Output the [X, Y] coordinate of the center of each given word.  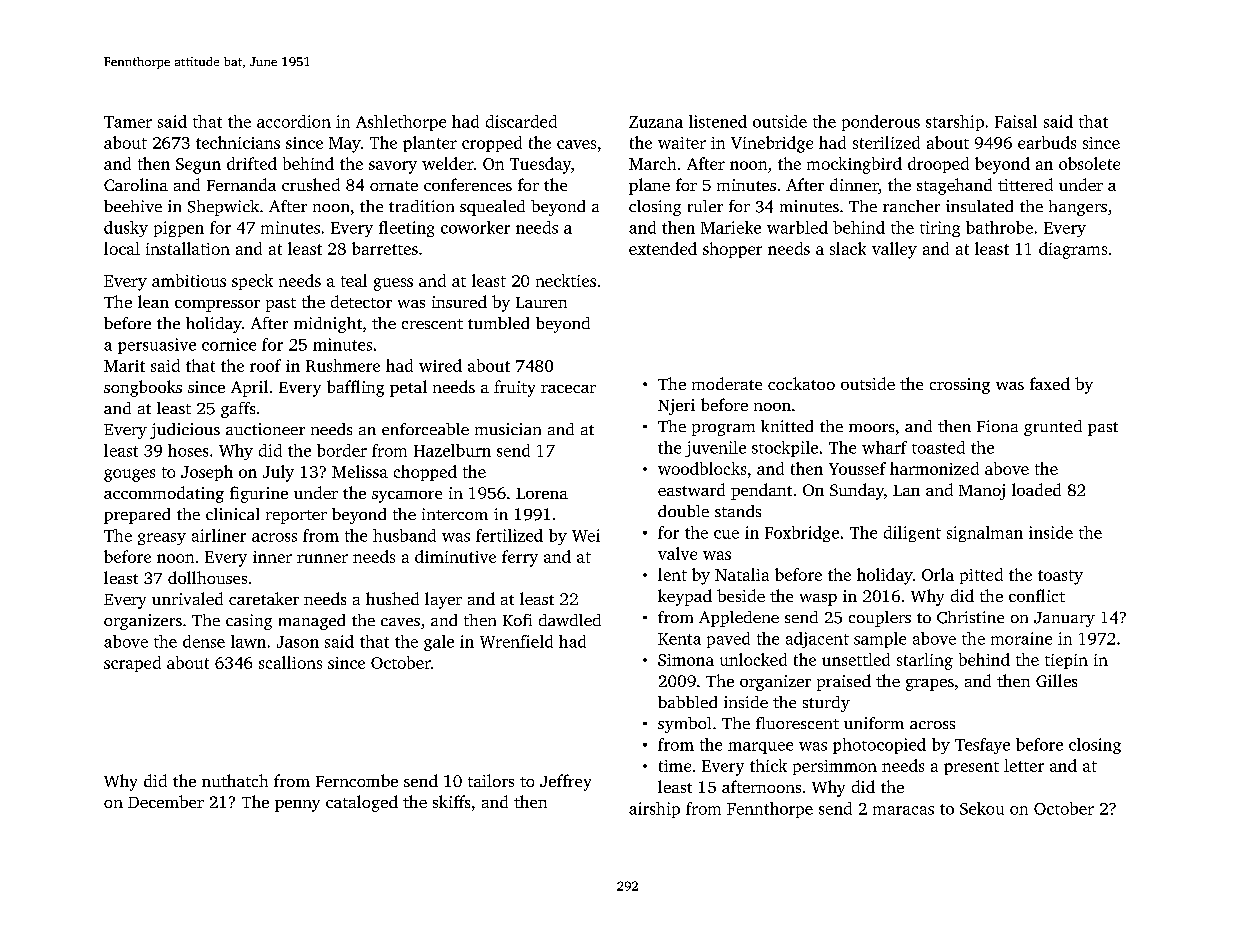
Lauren [541, 302]
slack [848, 248]
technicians [238, 142]
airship [654, 810]
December [166, 801]
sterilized [886, 142]
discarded [521, 121]
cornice [229, 344]
